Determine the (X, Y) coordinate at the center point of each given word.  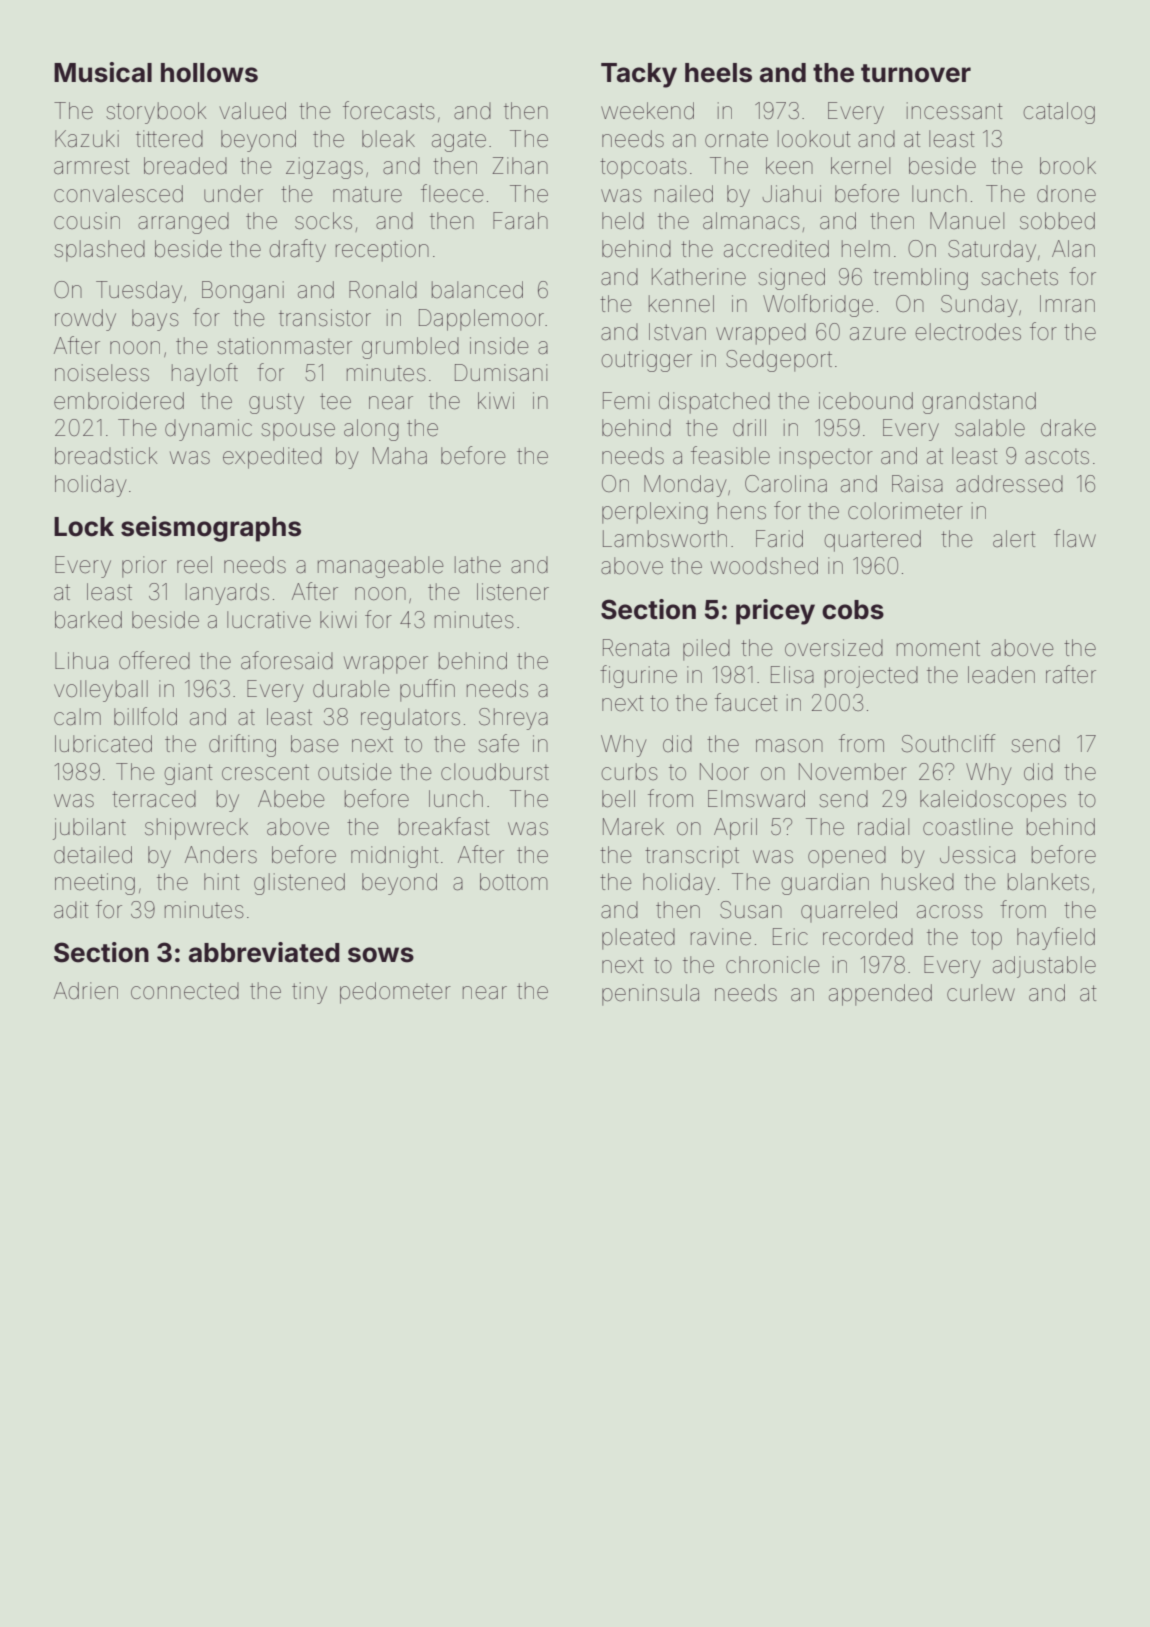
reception (382, 251)
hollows (209, 73)
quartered (872, 541)
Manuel (967, 221)
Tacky (639, 75)
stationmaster (284, 346)
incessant (955, 111)
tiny (309, 993)
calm (77, 717)
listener (513, 592)
